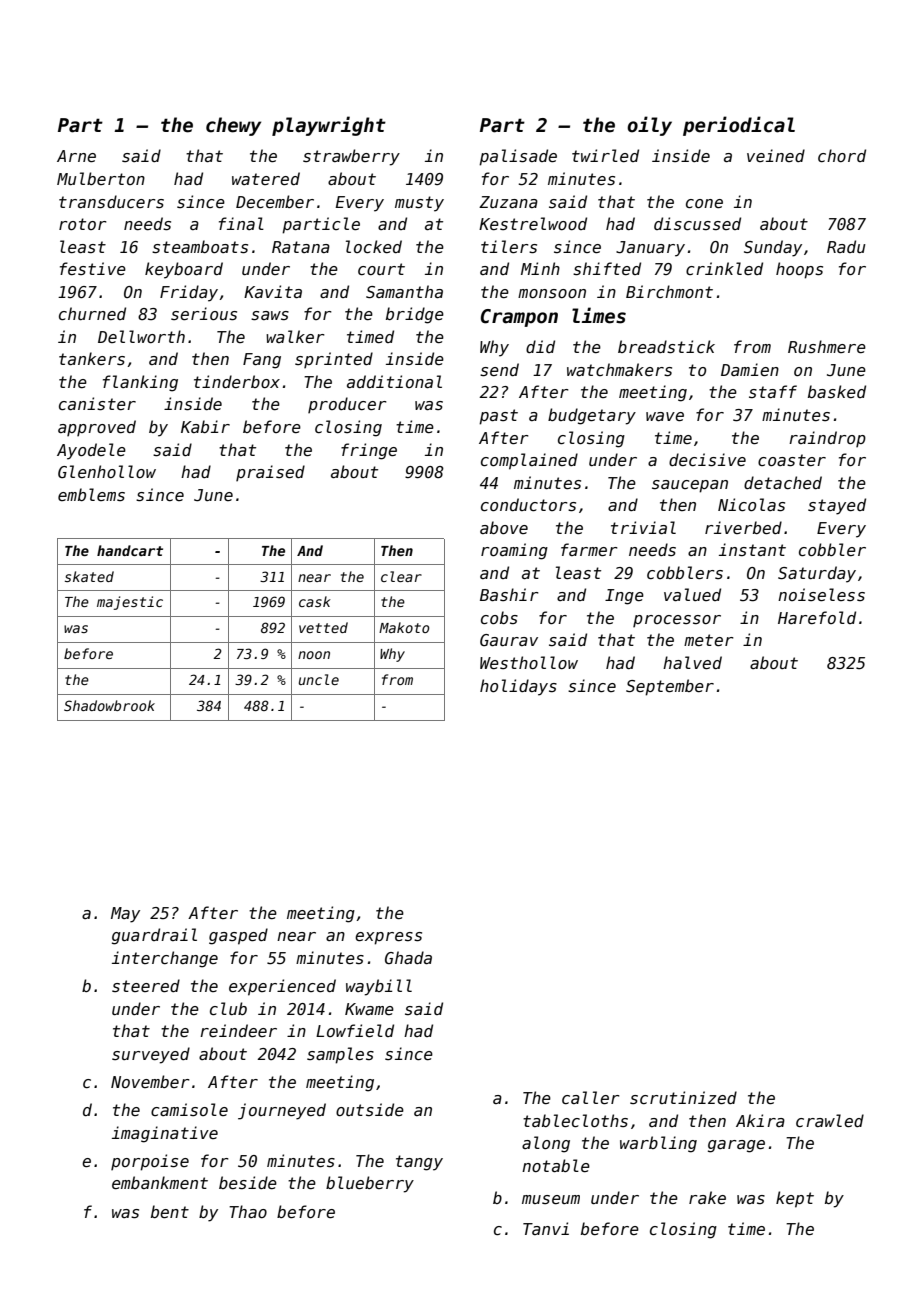  Describe the element at coordinates (677, 621) in the document. I see `processor` at that location.
